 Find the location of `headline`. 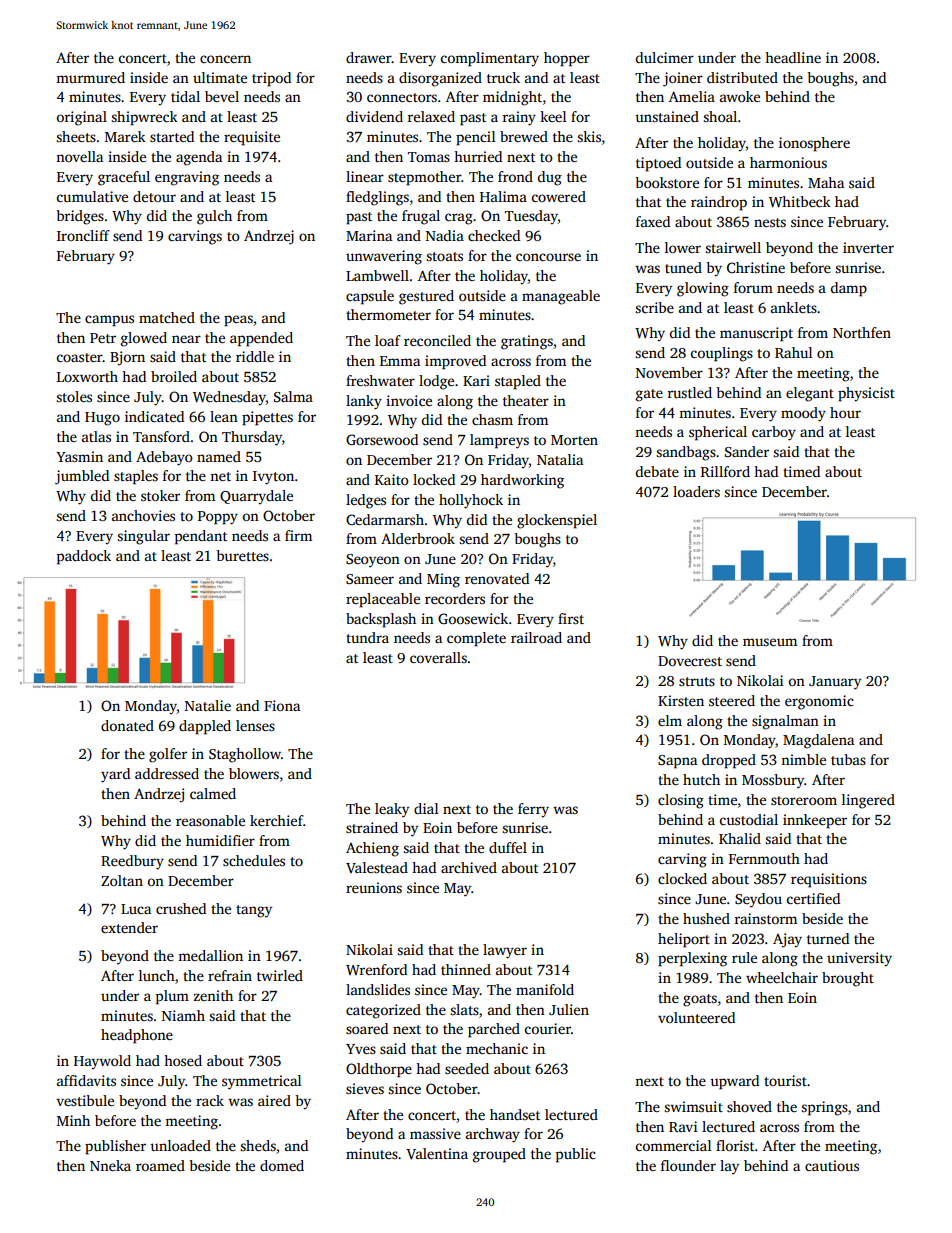

headline is located at coordinates (793, 57).
